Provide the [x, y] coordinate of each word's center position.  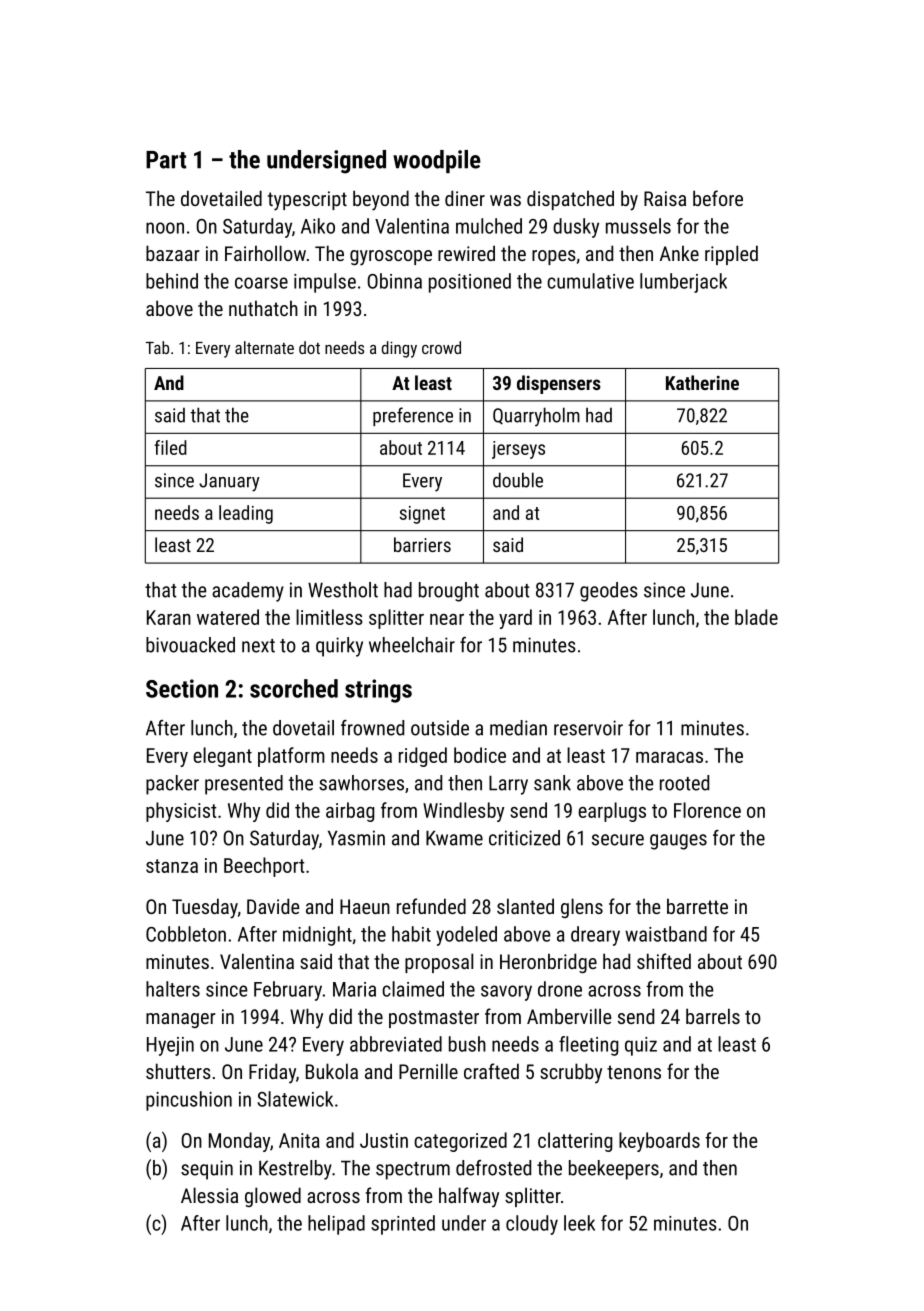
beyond [381, 200]
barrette [697, 906]
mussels [638, 226]
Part [166, 160]
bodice [480, 755]
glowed [273, 1197]
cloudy [532, 1225]
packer [172, 785]
